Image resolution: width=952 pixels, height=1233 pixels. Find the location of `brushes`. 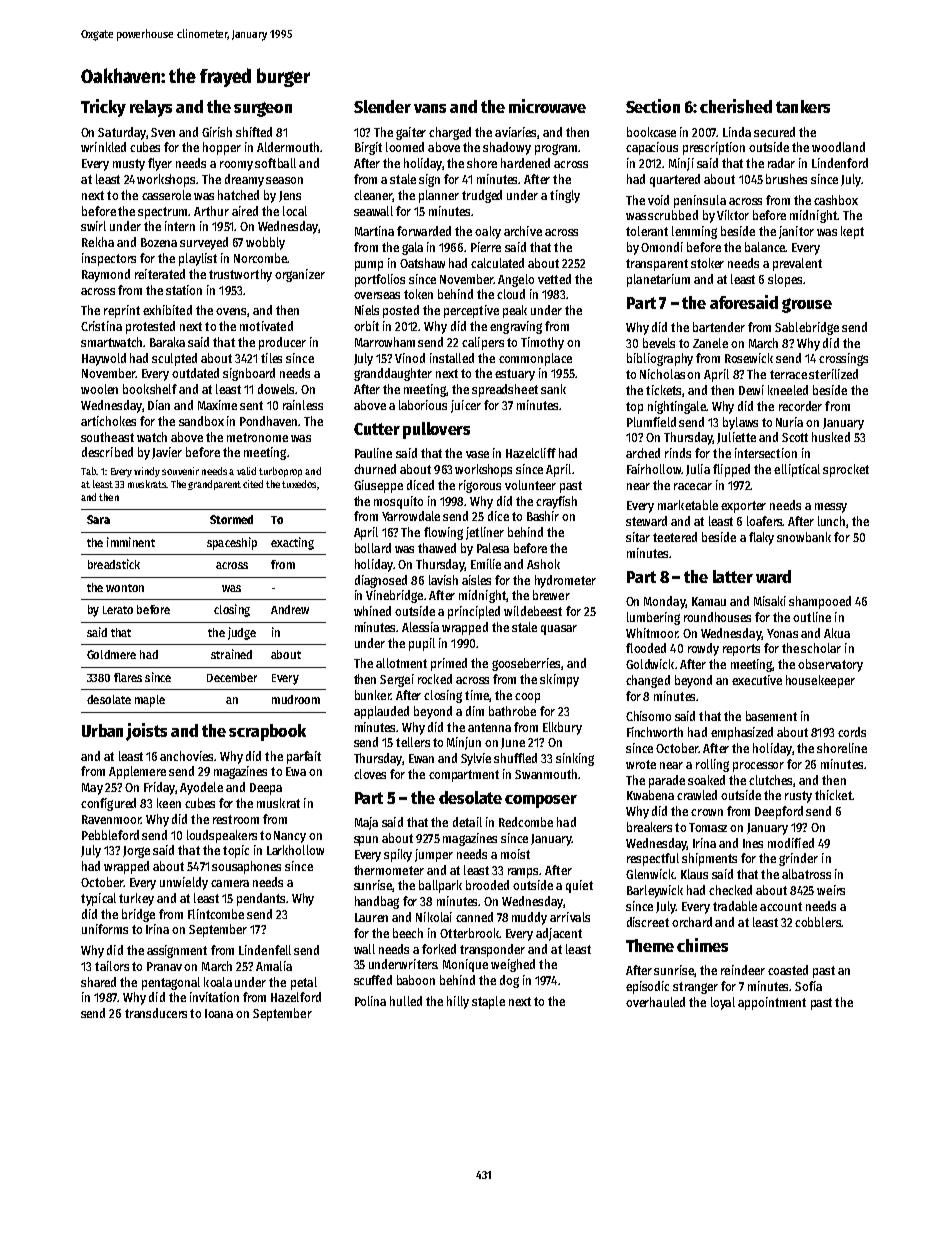

brushes is located at coordinates (786, 179).
